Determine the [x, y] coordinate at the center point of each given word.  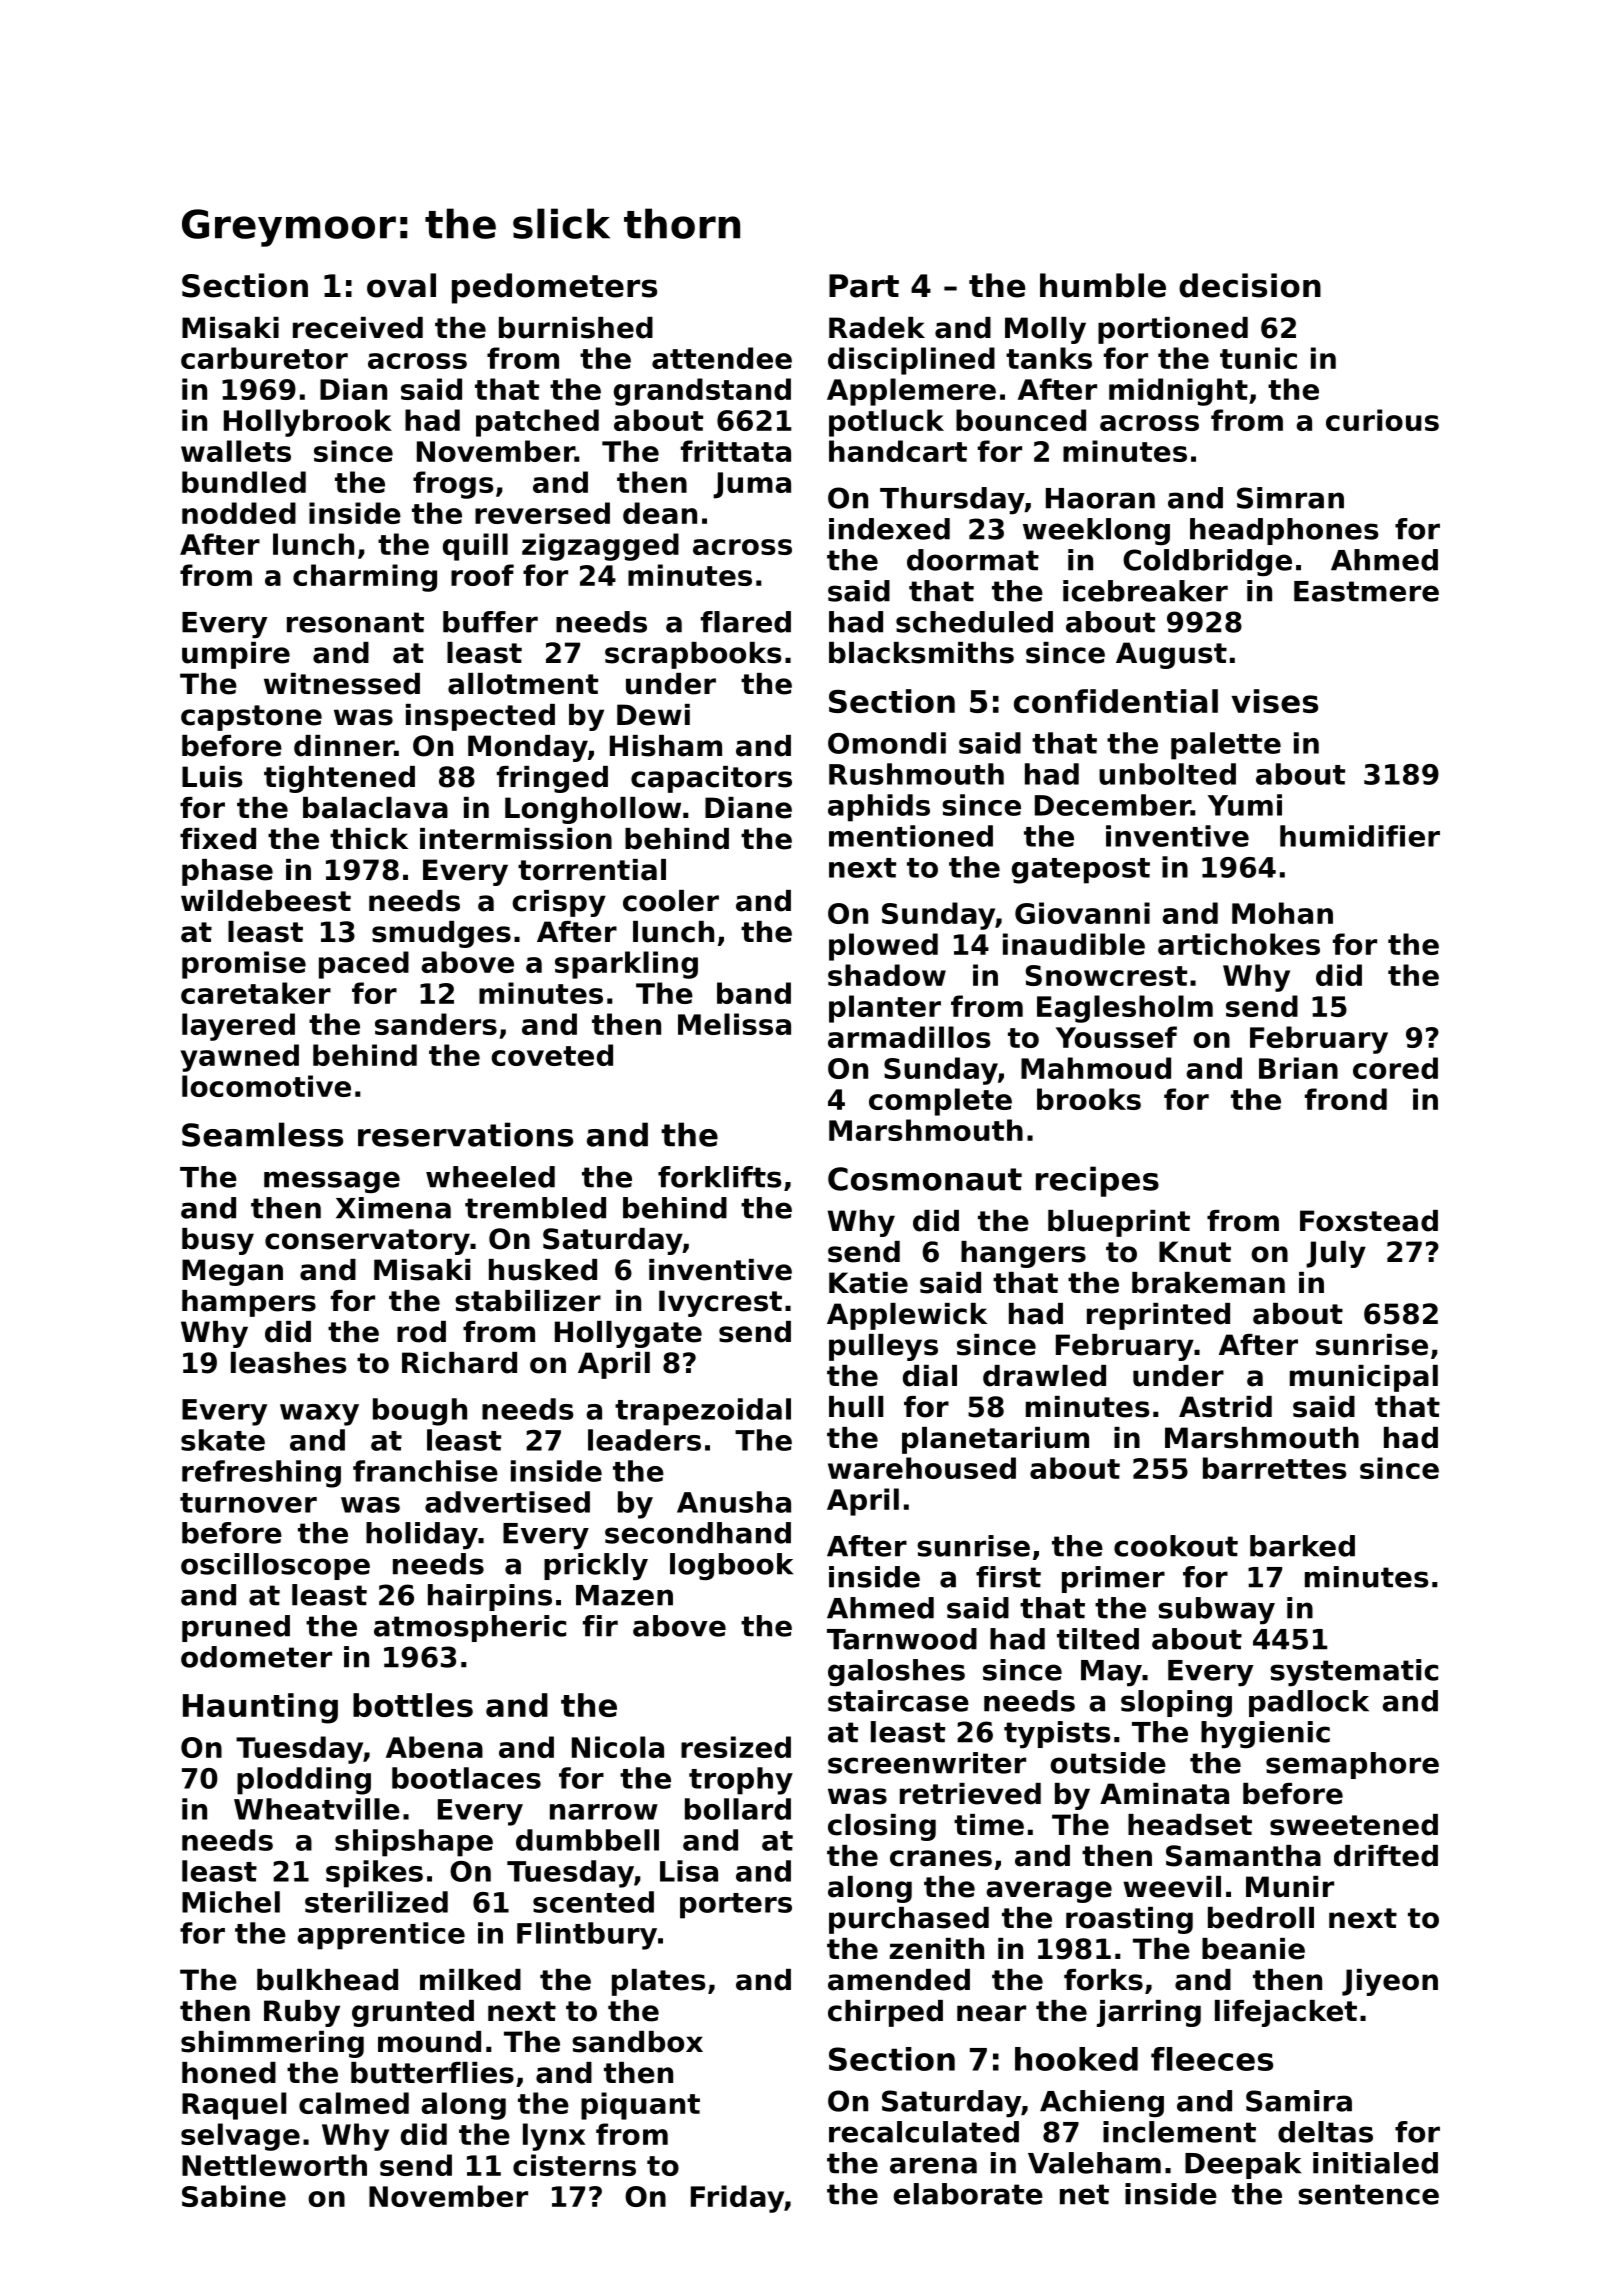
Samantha [1243, 1856]
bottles [413, 1705]
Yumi [1245, 805]
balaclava [375, 808]
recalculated [924, 2132]
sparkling [626, 965]
